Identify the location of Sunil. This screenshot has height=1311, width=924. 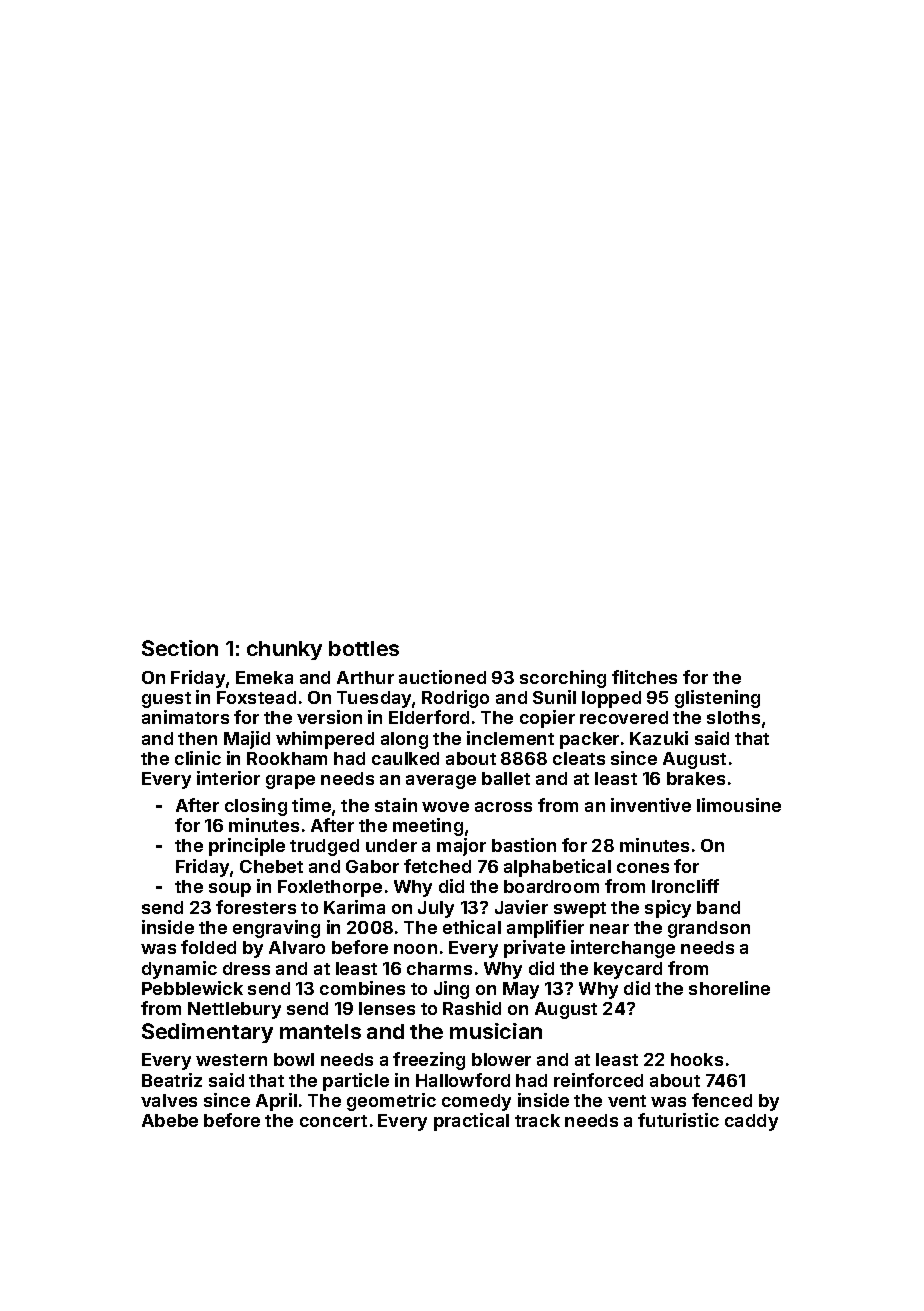
(554, 697).
